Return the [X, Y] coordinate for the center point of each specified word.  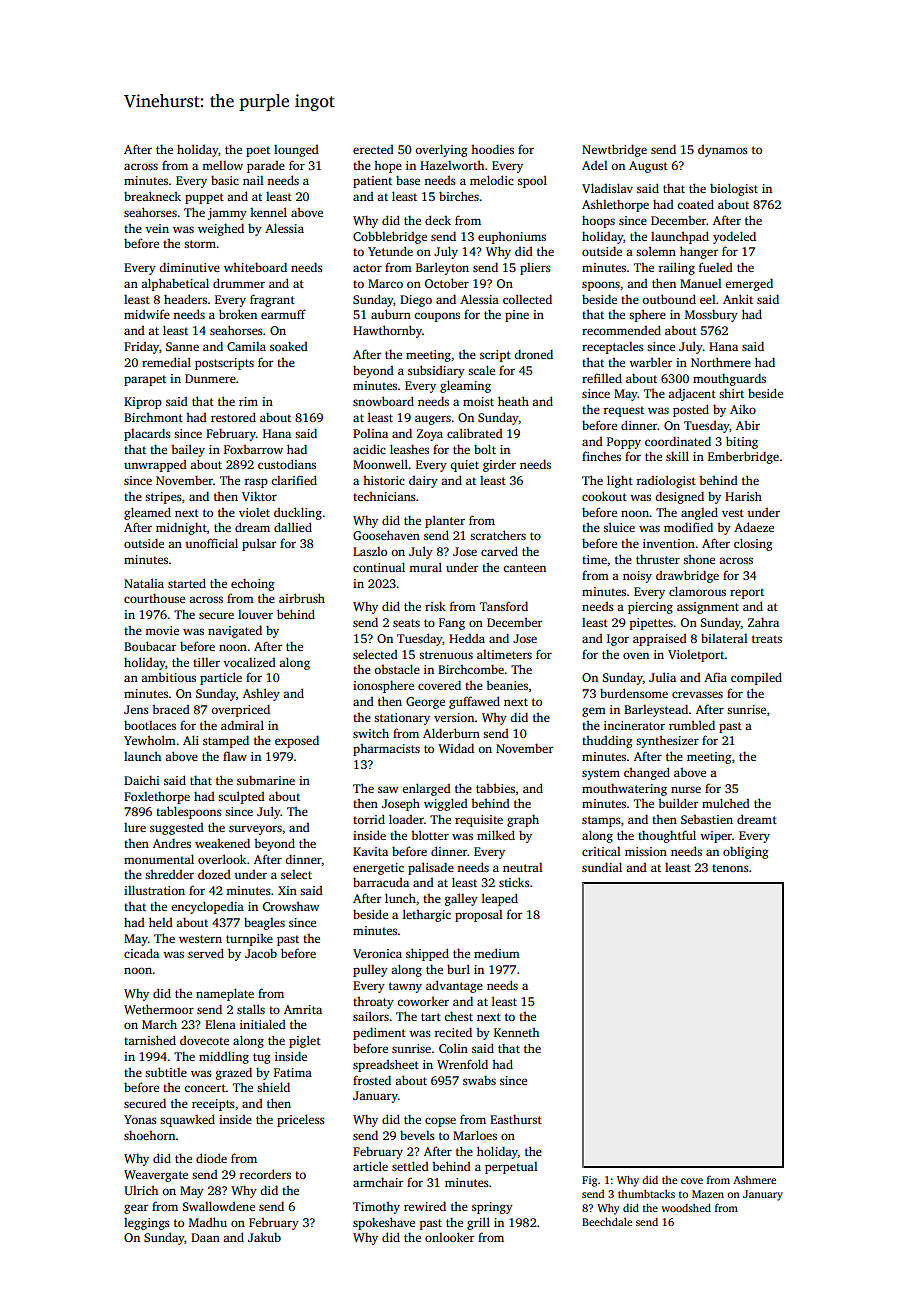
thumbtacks [646, 1194]
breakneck [152, 196]
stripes [163, 498]
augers [433, 420]
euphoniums [512, 238]
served [206, 953]
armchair [378, 1182]
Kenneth [516, 1032]
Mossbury [711, 315]
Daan [205, 1237]
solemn [656, 251]
